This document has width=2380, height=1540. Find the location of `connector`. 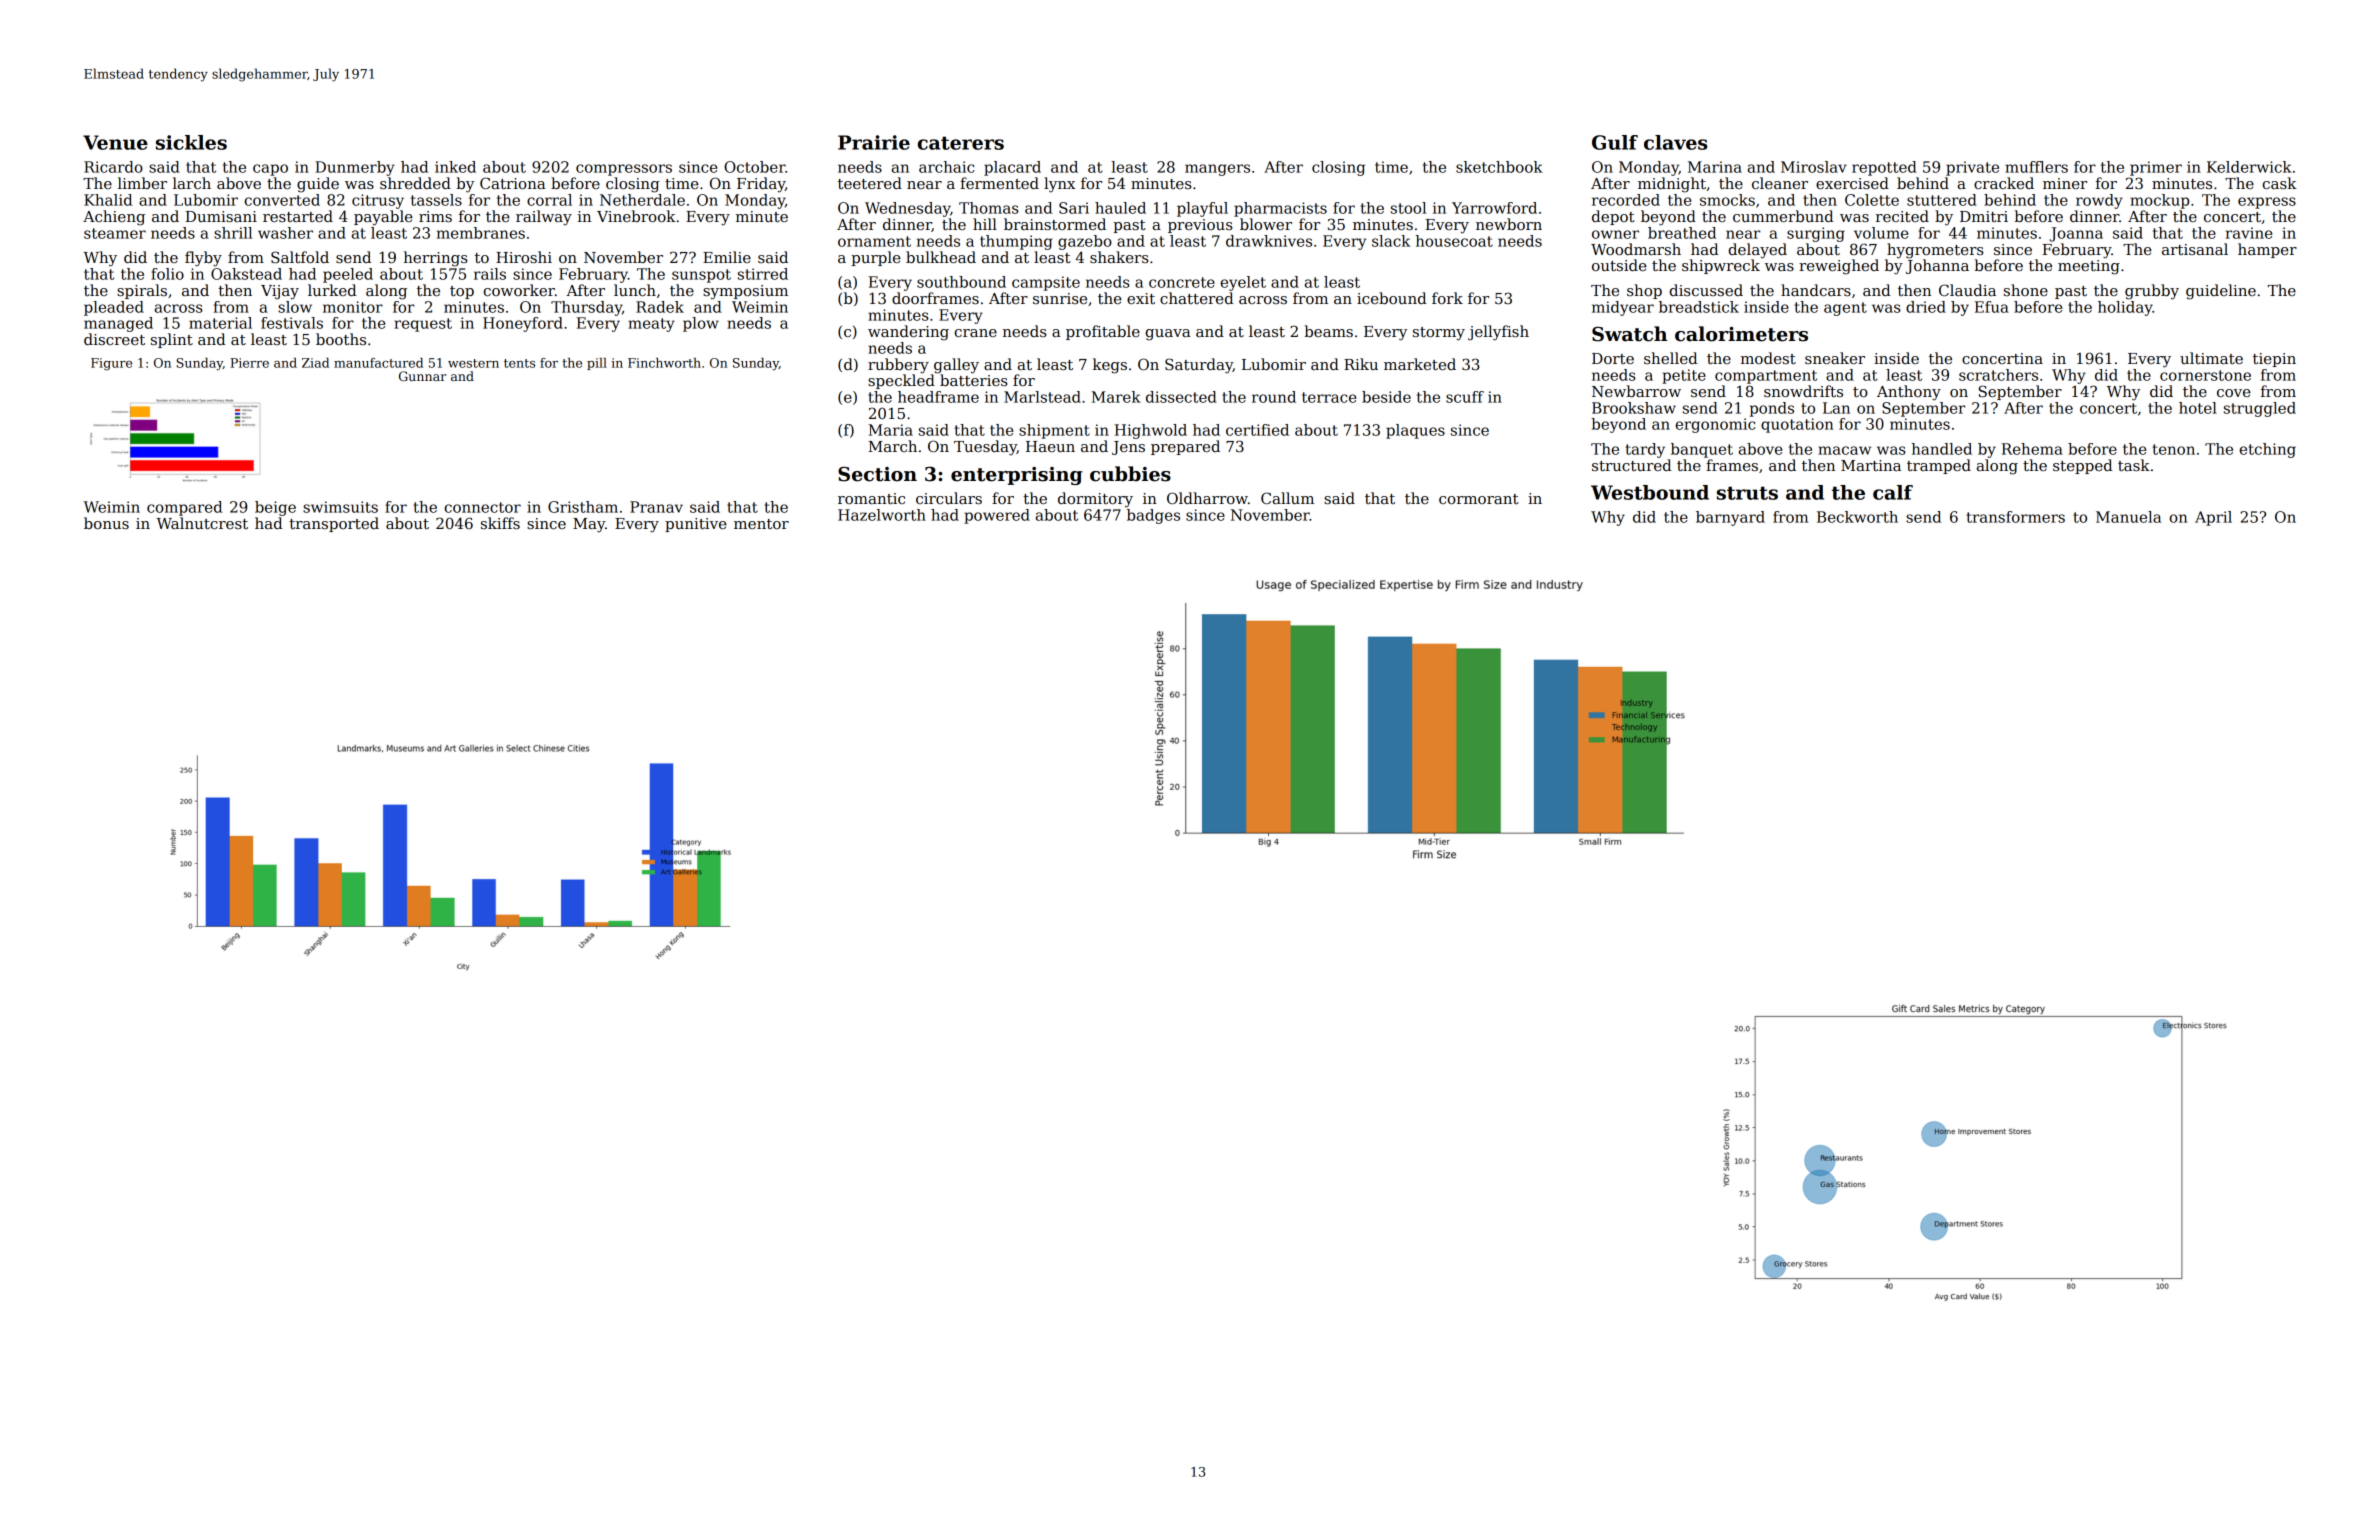

connector is located at coordinates (482, 507).
